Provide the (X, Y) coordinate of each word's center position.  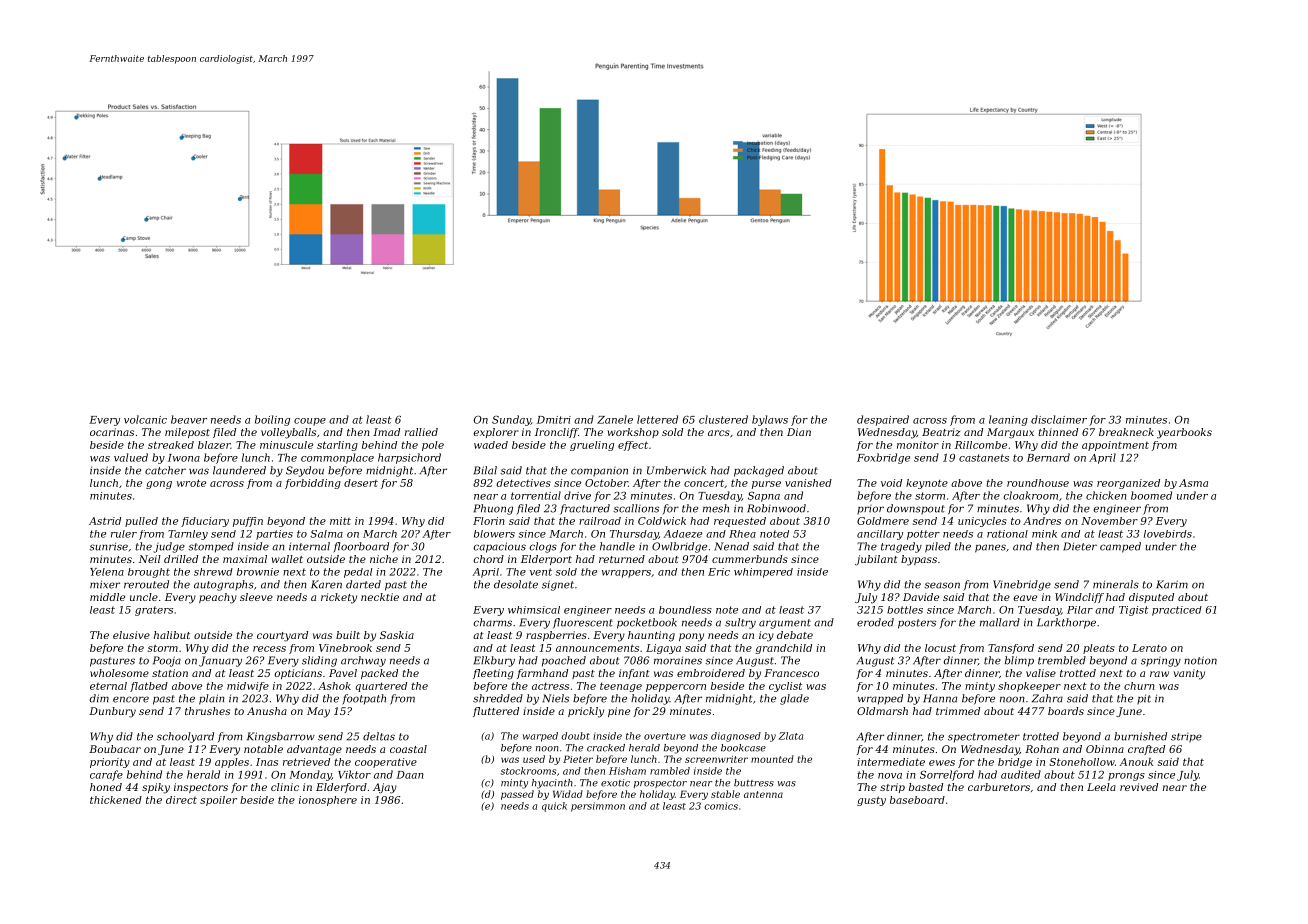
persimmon (598, 807)
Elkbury (494, 661)
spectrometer (984, 738)
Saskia (397, 635)
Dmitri (554, 420)
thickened (116, 800)
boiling (272, 420)
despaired (883, 420)
